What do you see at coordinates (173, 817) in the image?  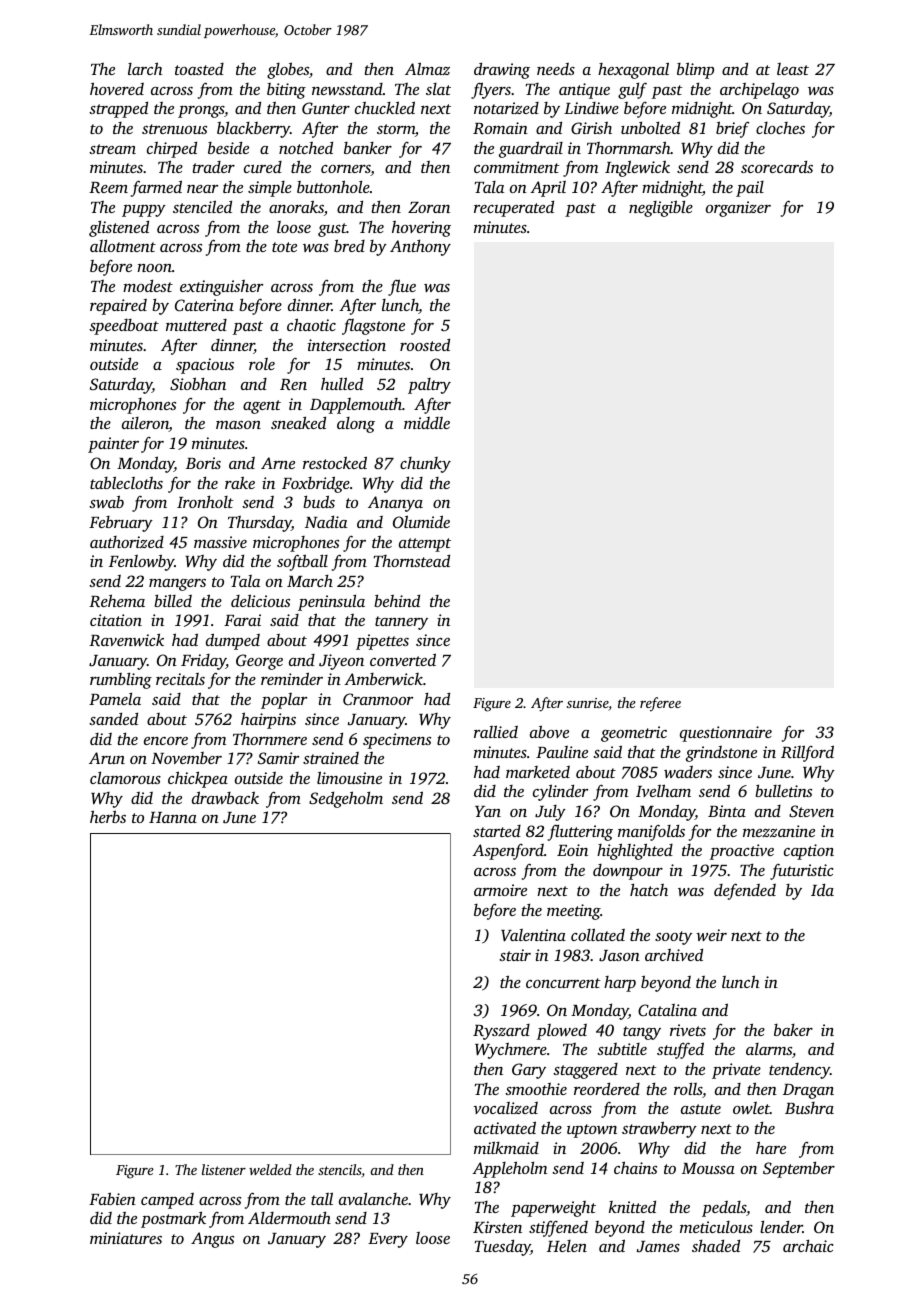 I see `Hanna` at bounding box center [173, 817].
